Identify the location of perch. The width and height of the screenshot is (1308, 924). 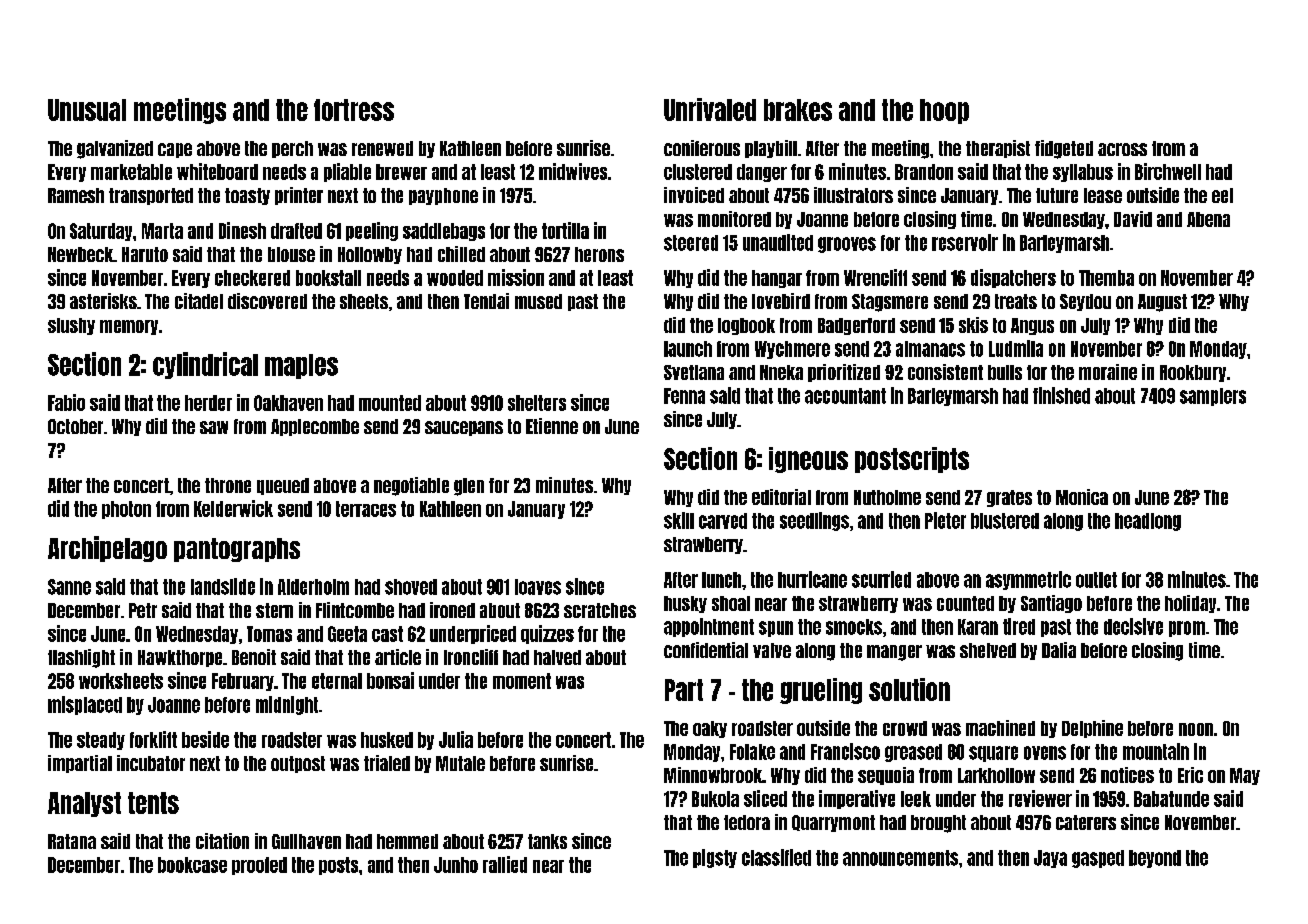
(292, 149).
